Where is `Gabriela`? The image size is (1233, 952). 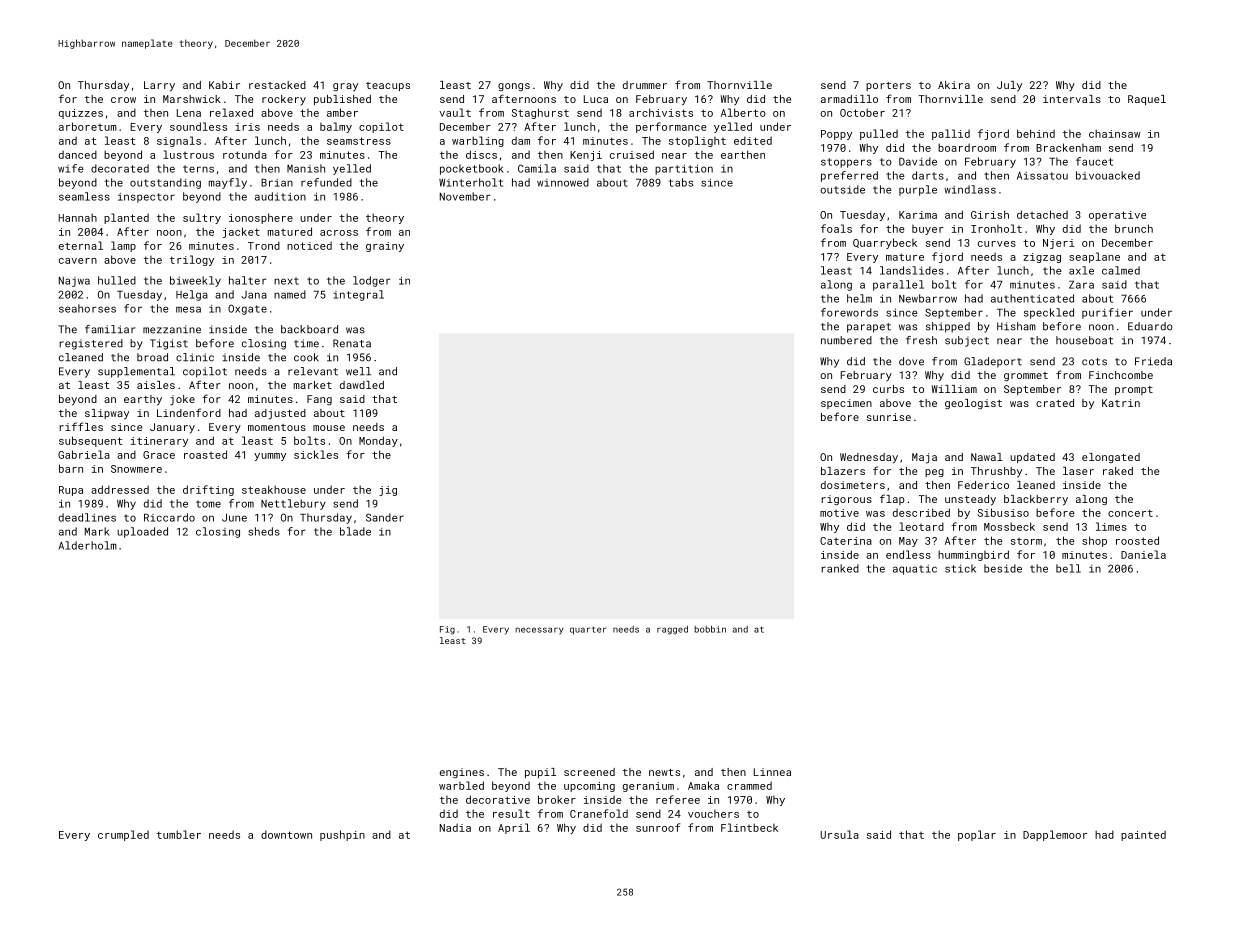 Gabriela is located at coordinates (84, 454).
